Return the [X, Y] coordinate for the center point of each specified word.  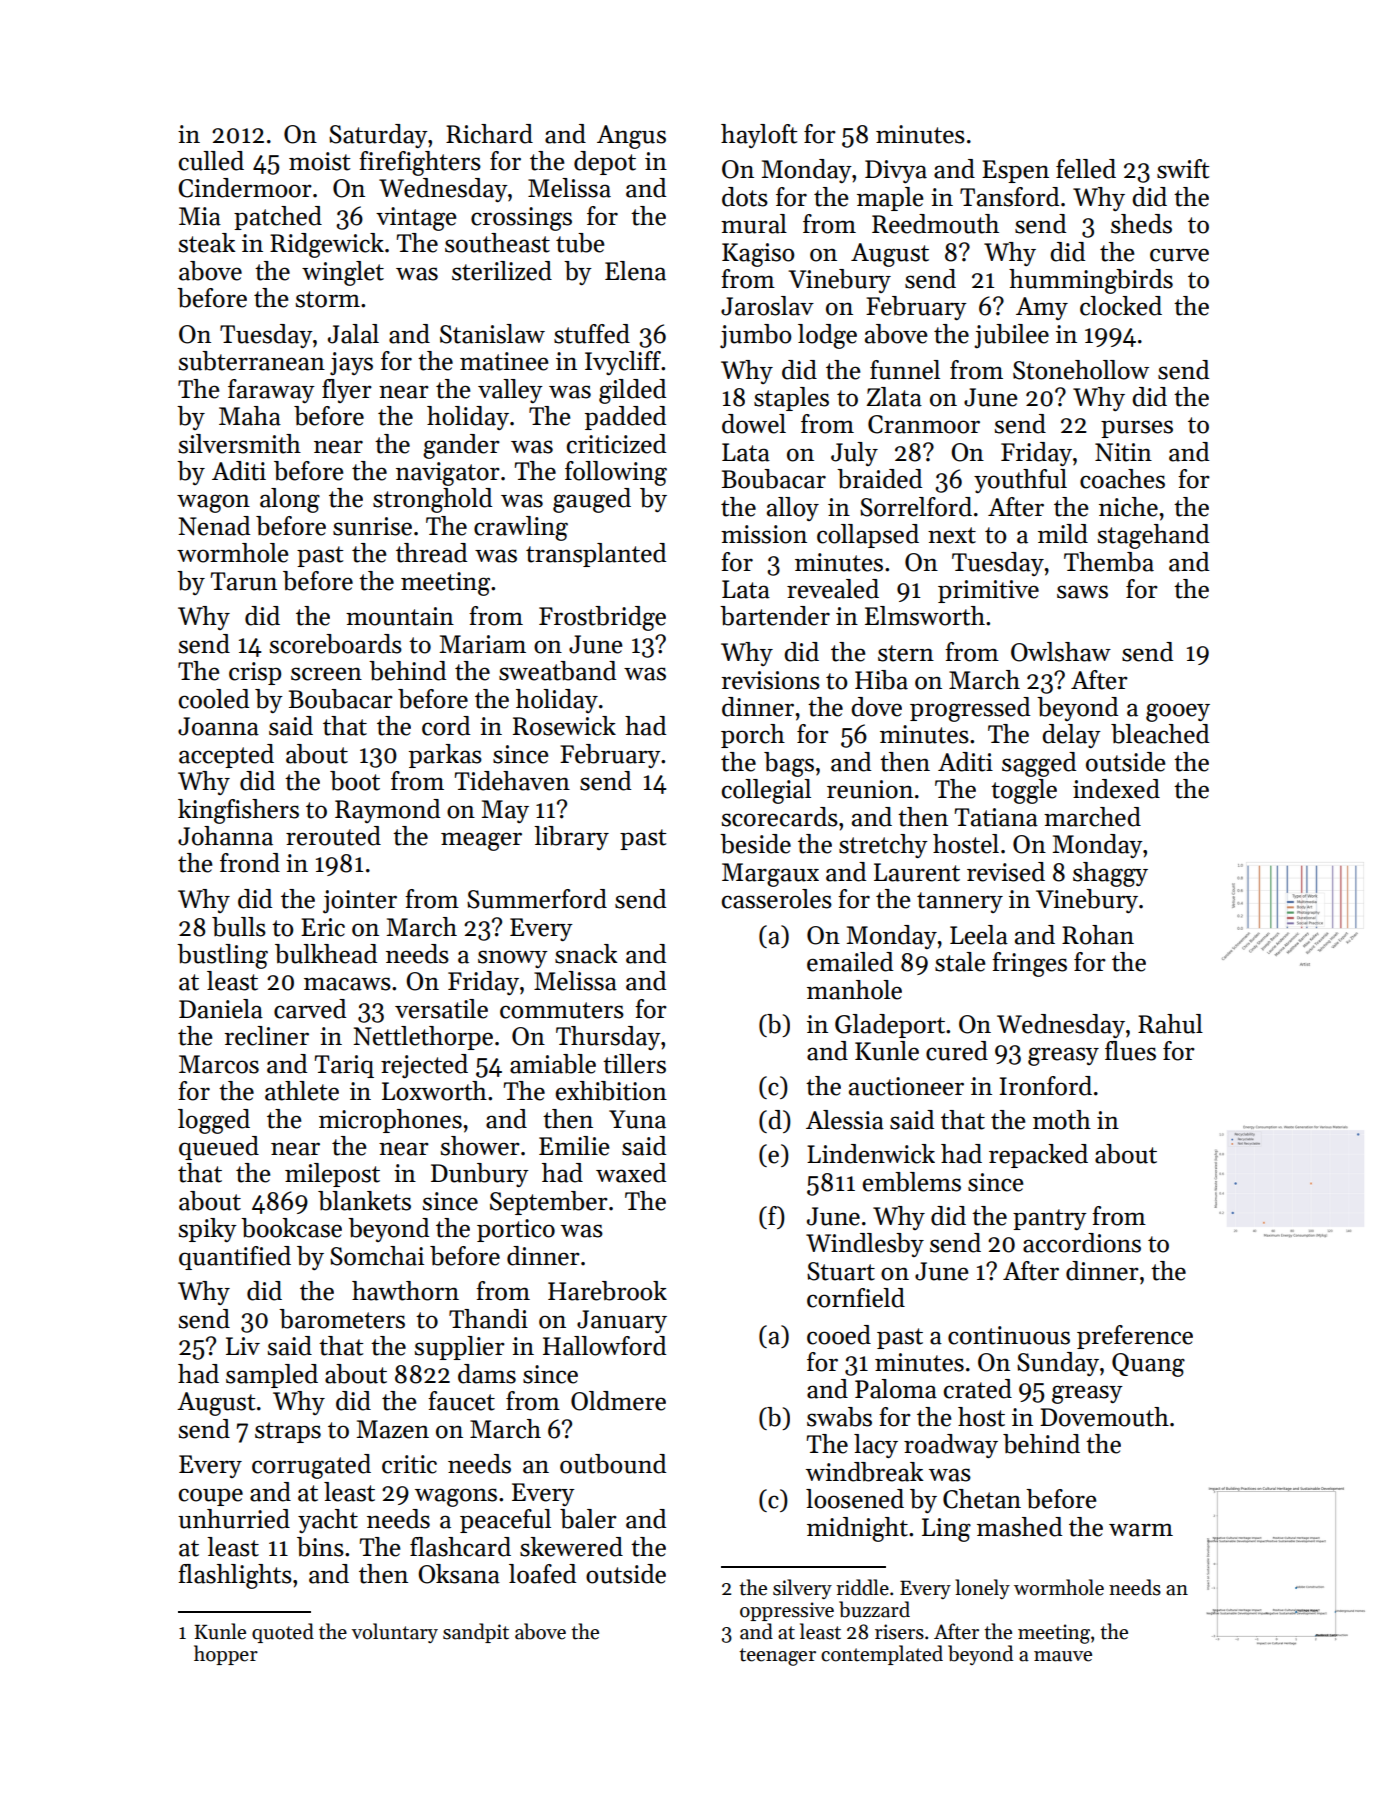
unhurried [234, 1519]
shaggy [1110, 874]
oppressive [787, 1611]
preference [1135, 1337]
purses [1137, 429]
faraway [271, 391]
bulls [239, 927]
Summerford [537, 899]
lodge [827, 336]
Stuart [841, 1271]
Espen [1015, 171]
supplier [460, 1348]
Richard [489, 134]
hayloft [759, 136]
